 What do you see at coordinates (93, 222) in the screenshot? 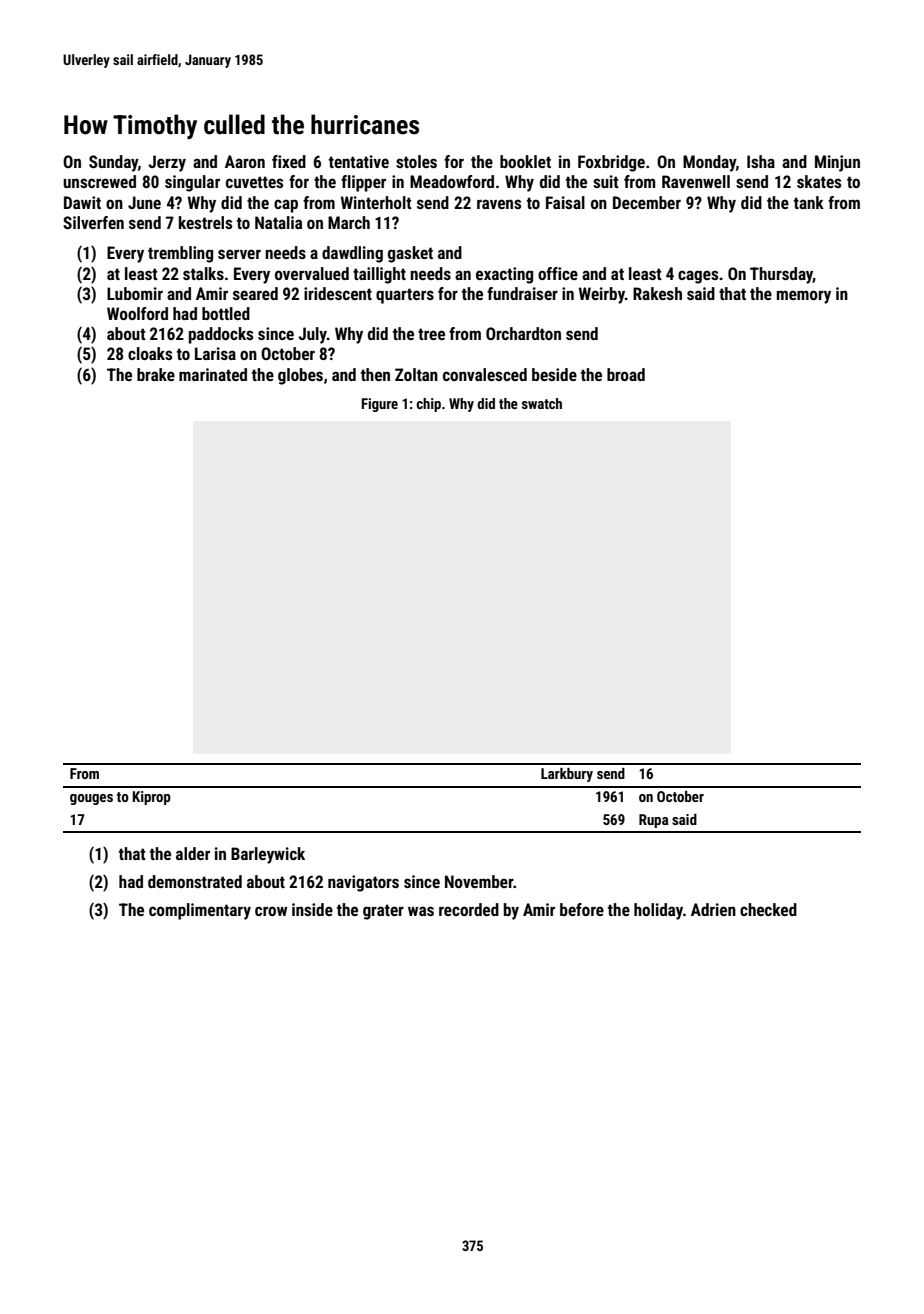
I see `Silverfen` at bounding box center [93, 222].
